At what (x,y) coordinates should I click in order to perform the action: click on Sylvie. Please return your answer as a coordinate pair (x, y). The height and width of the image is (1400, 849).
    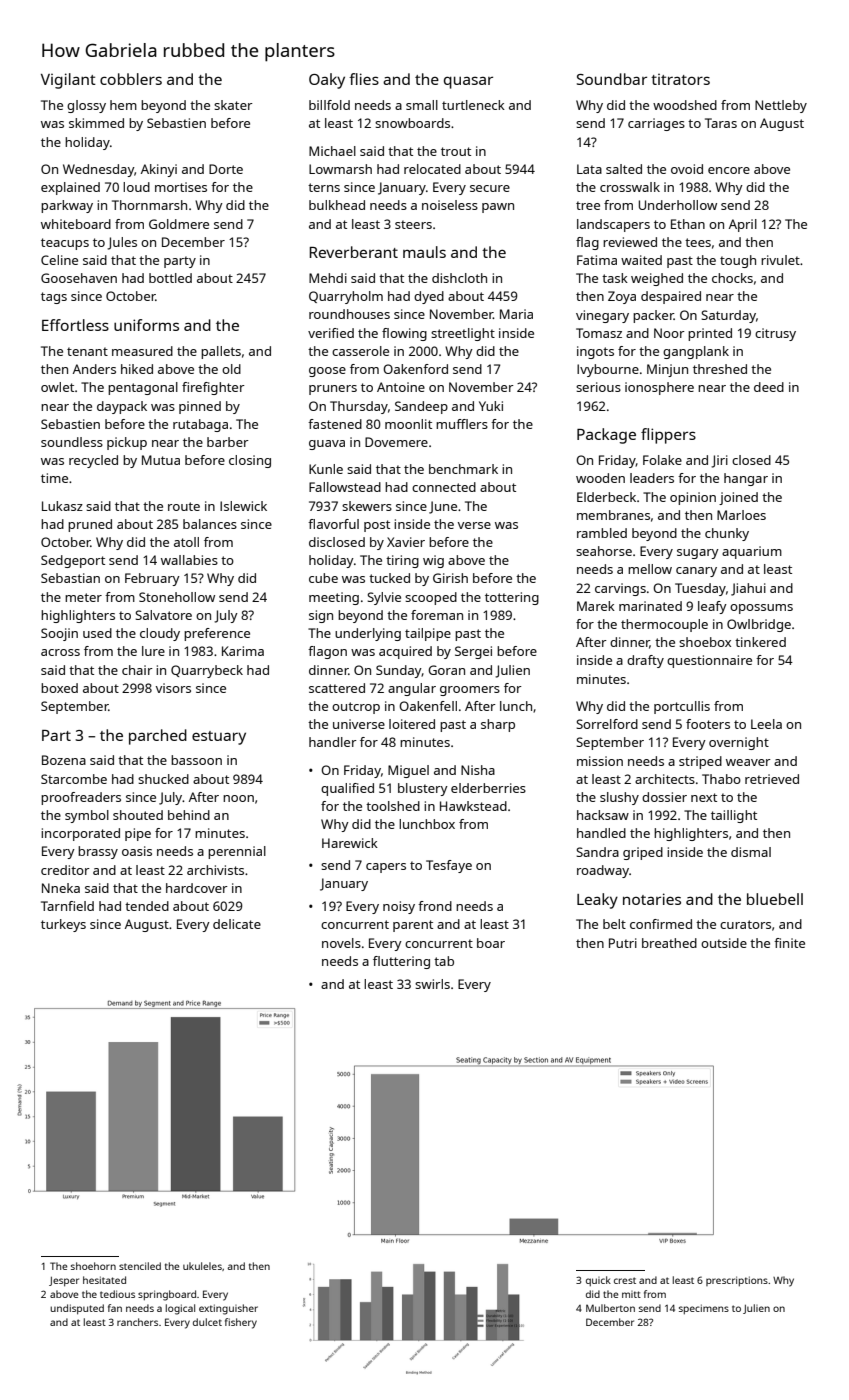
    Looking at the image, I should click on (384, 598).
